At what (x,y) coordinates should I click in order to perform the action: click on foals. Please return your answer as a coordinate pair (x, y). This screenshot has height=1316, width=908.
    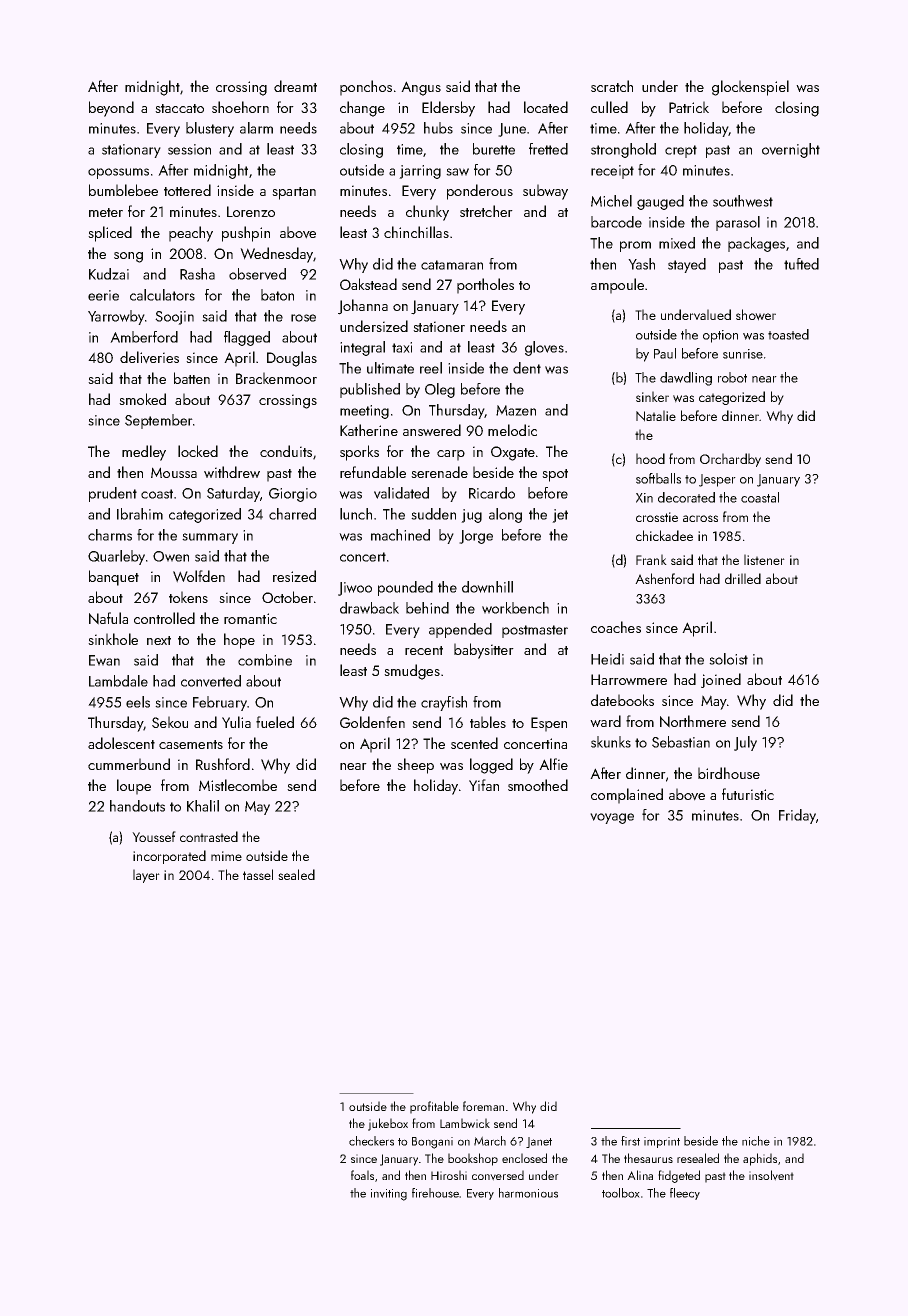
    Looking at the image, I should click on (362, 1175).
